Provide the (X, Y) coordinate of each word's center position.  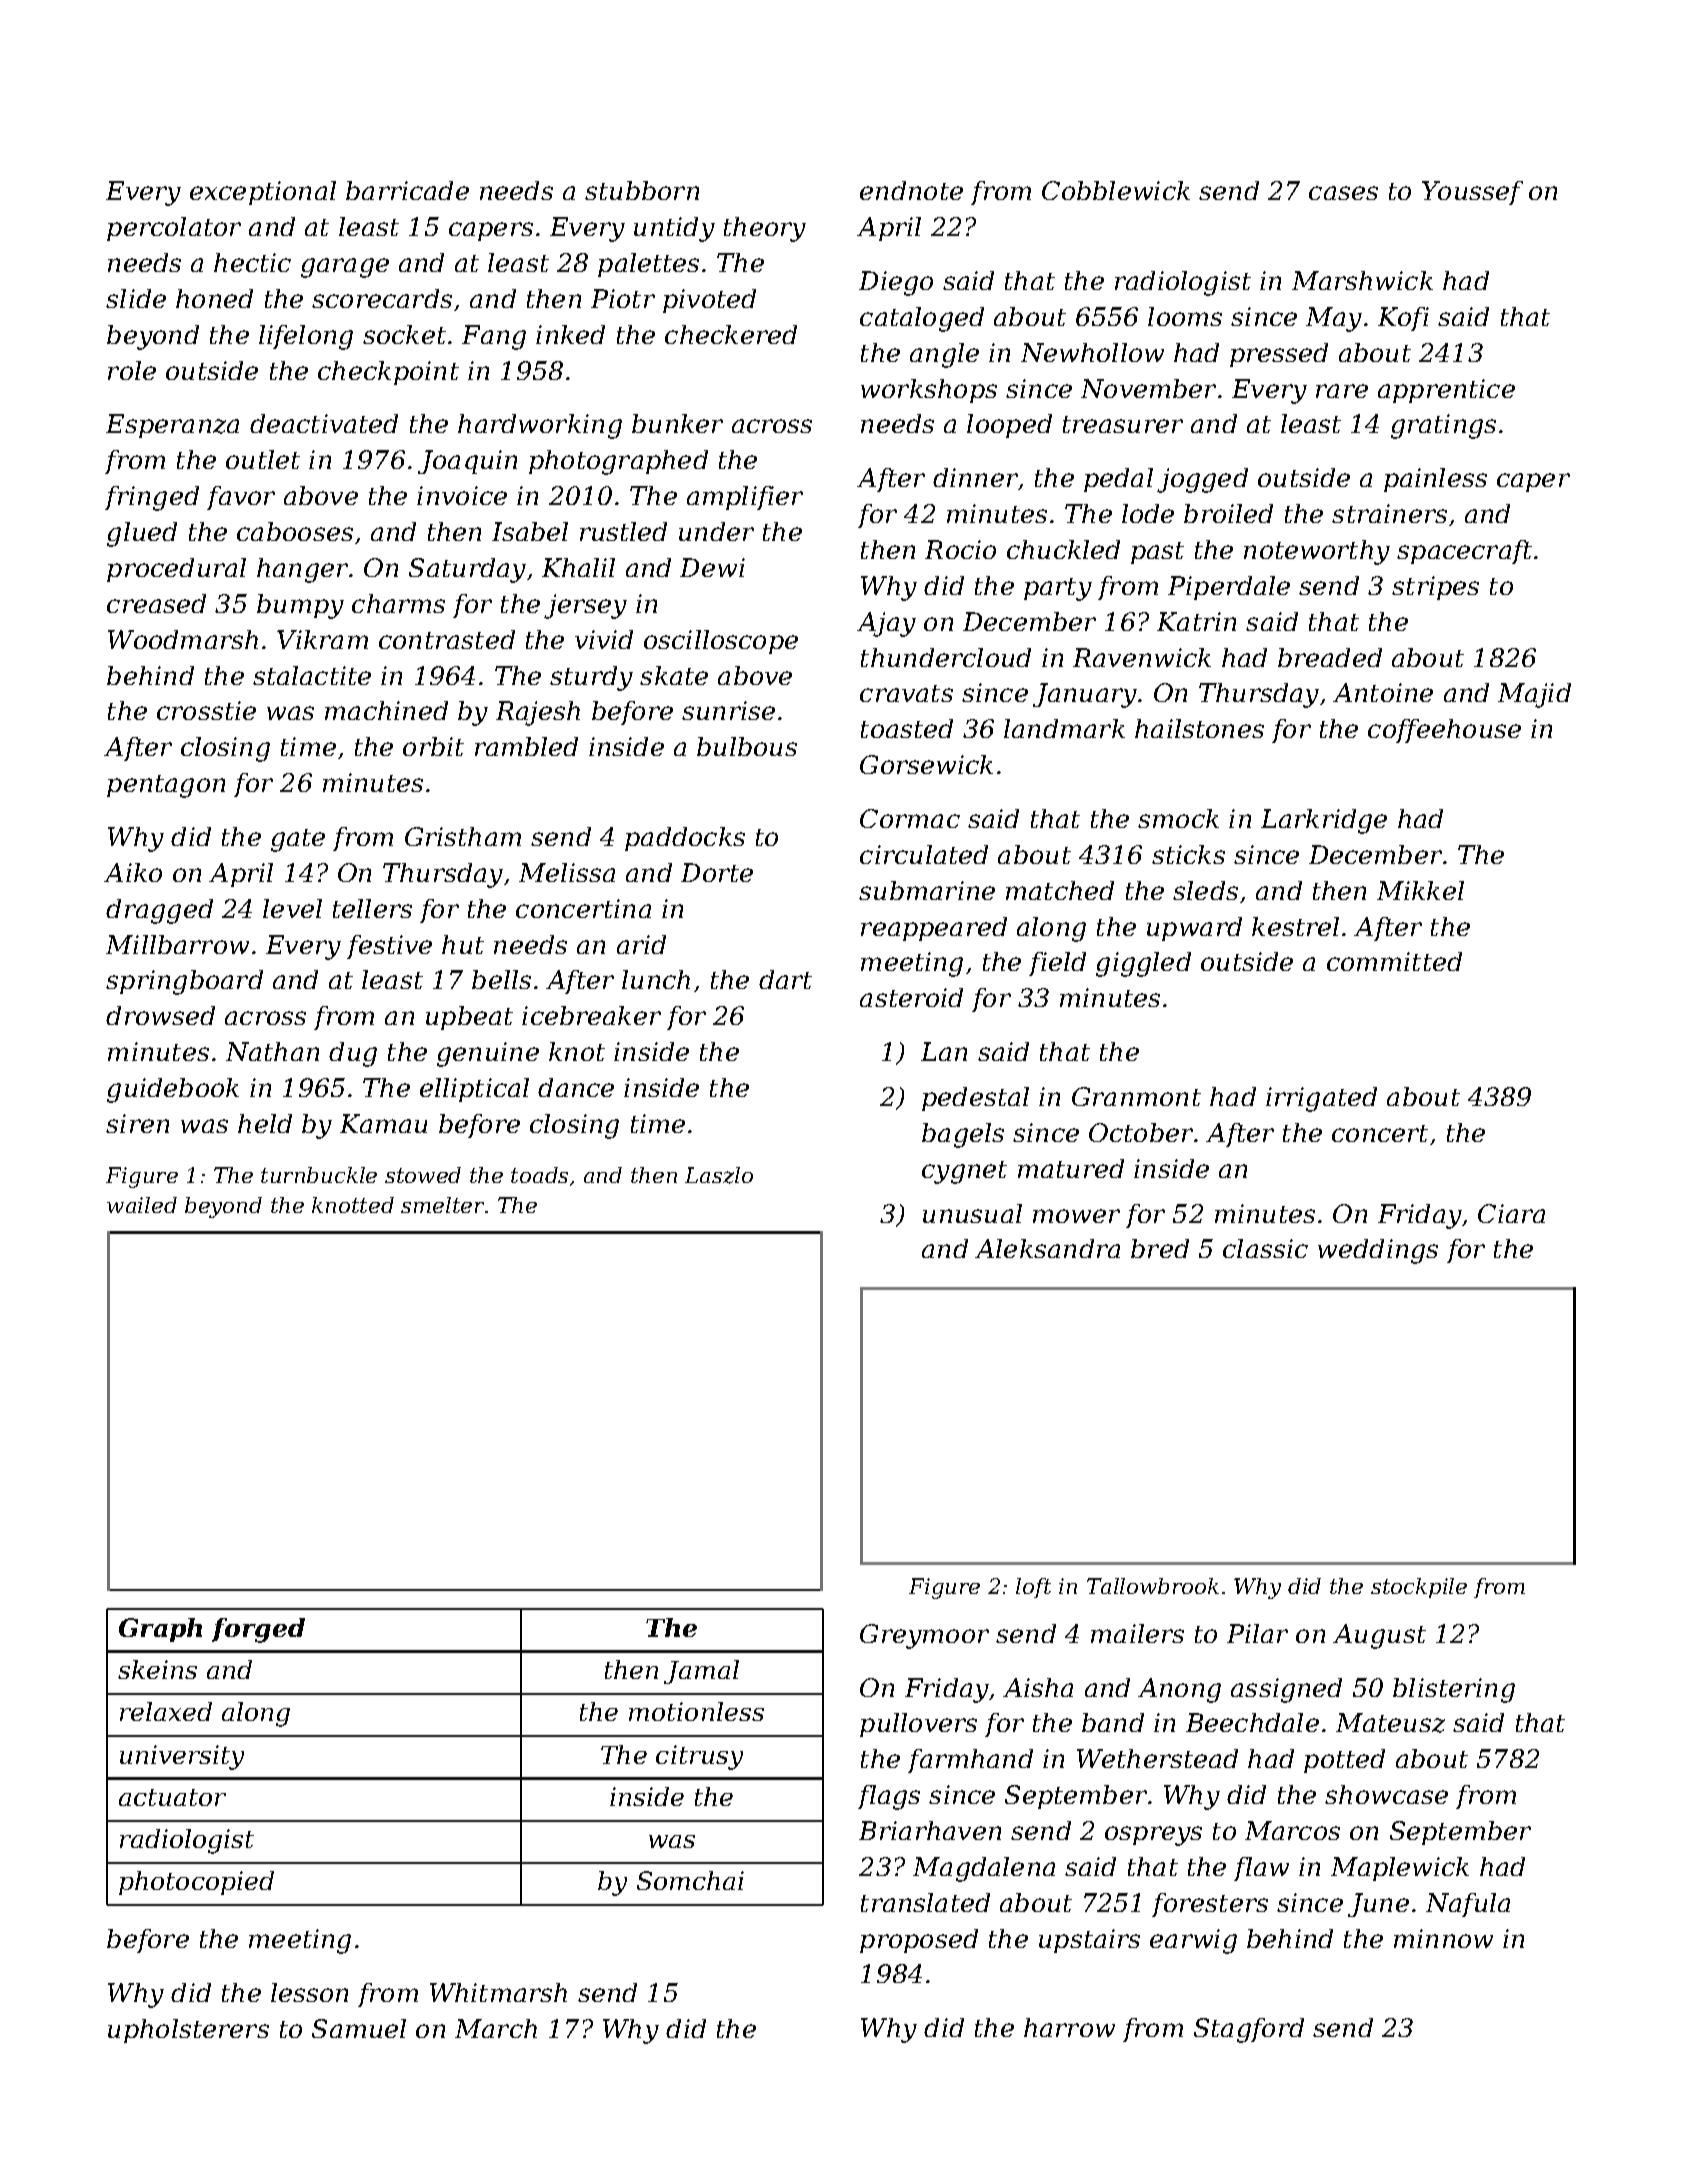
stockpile (1419, 1588)
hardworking (540, 426)
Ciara (1511, 1213)
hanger (302, 570)
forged (258, 1630)
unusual (972, 1213)
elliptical (474, 1090)
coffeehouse (1444, 731)
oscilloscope (721, 642)
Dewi (712, 567)
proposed (919, 1941)
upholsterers (188, 2031)
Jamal (701, 1672)
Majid (1534, 695)
